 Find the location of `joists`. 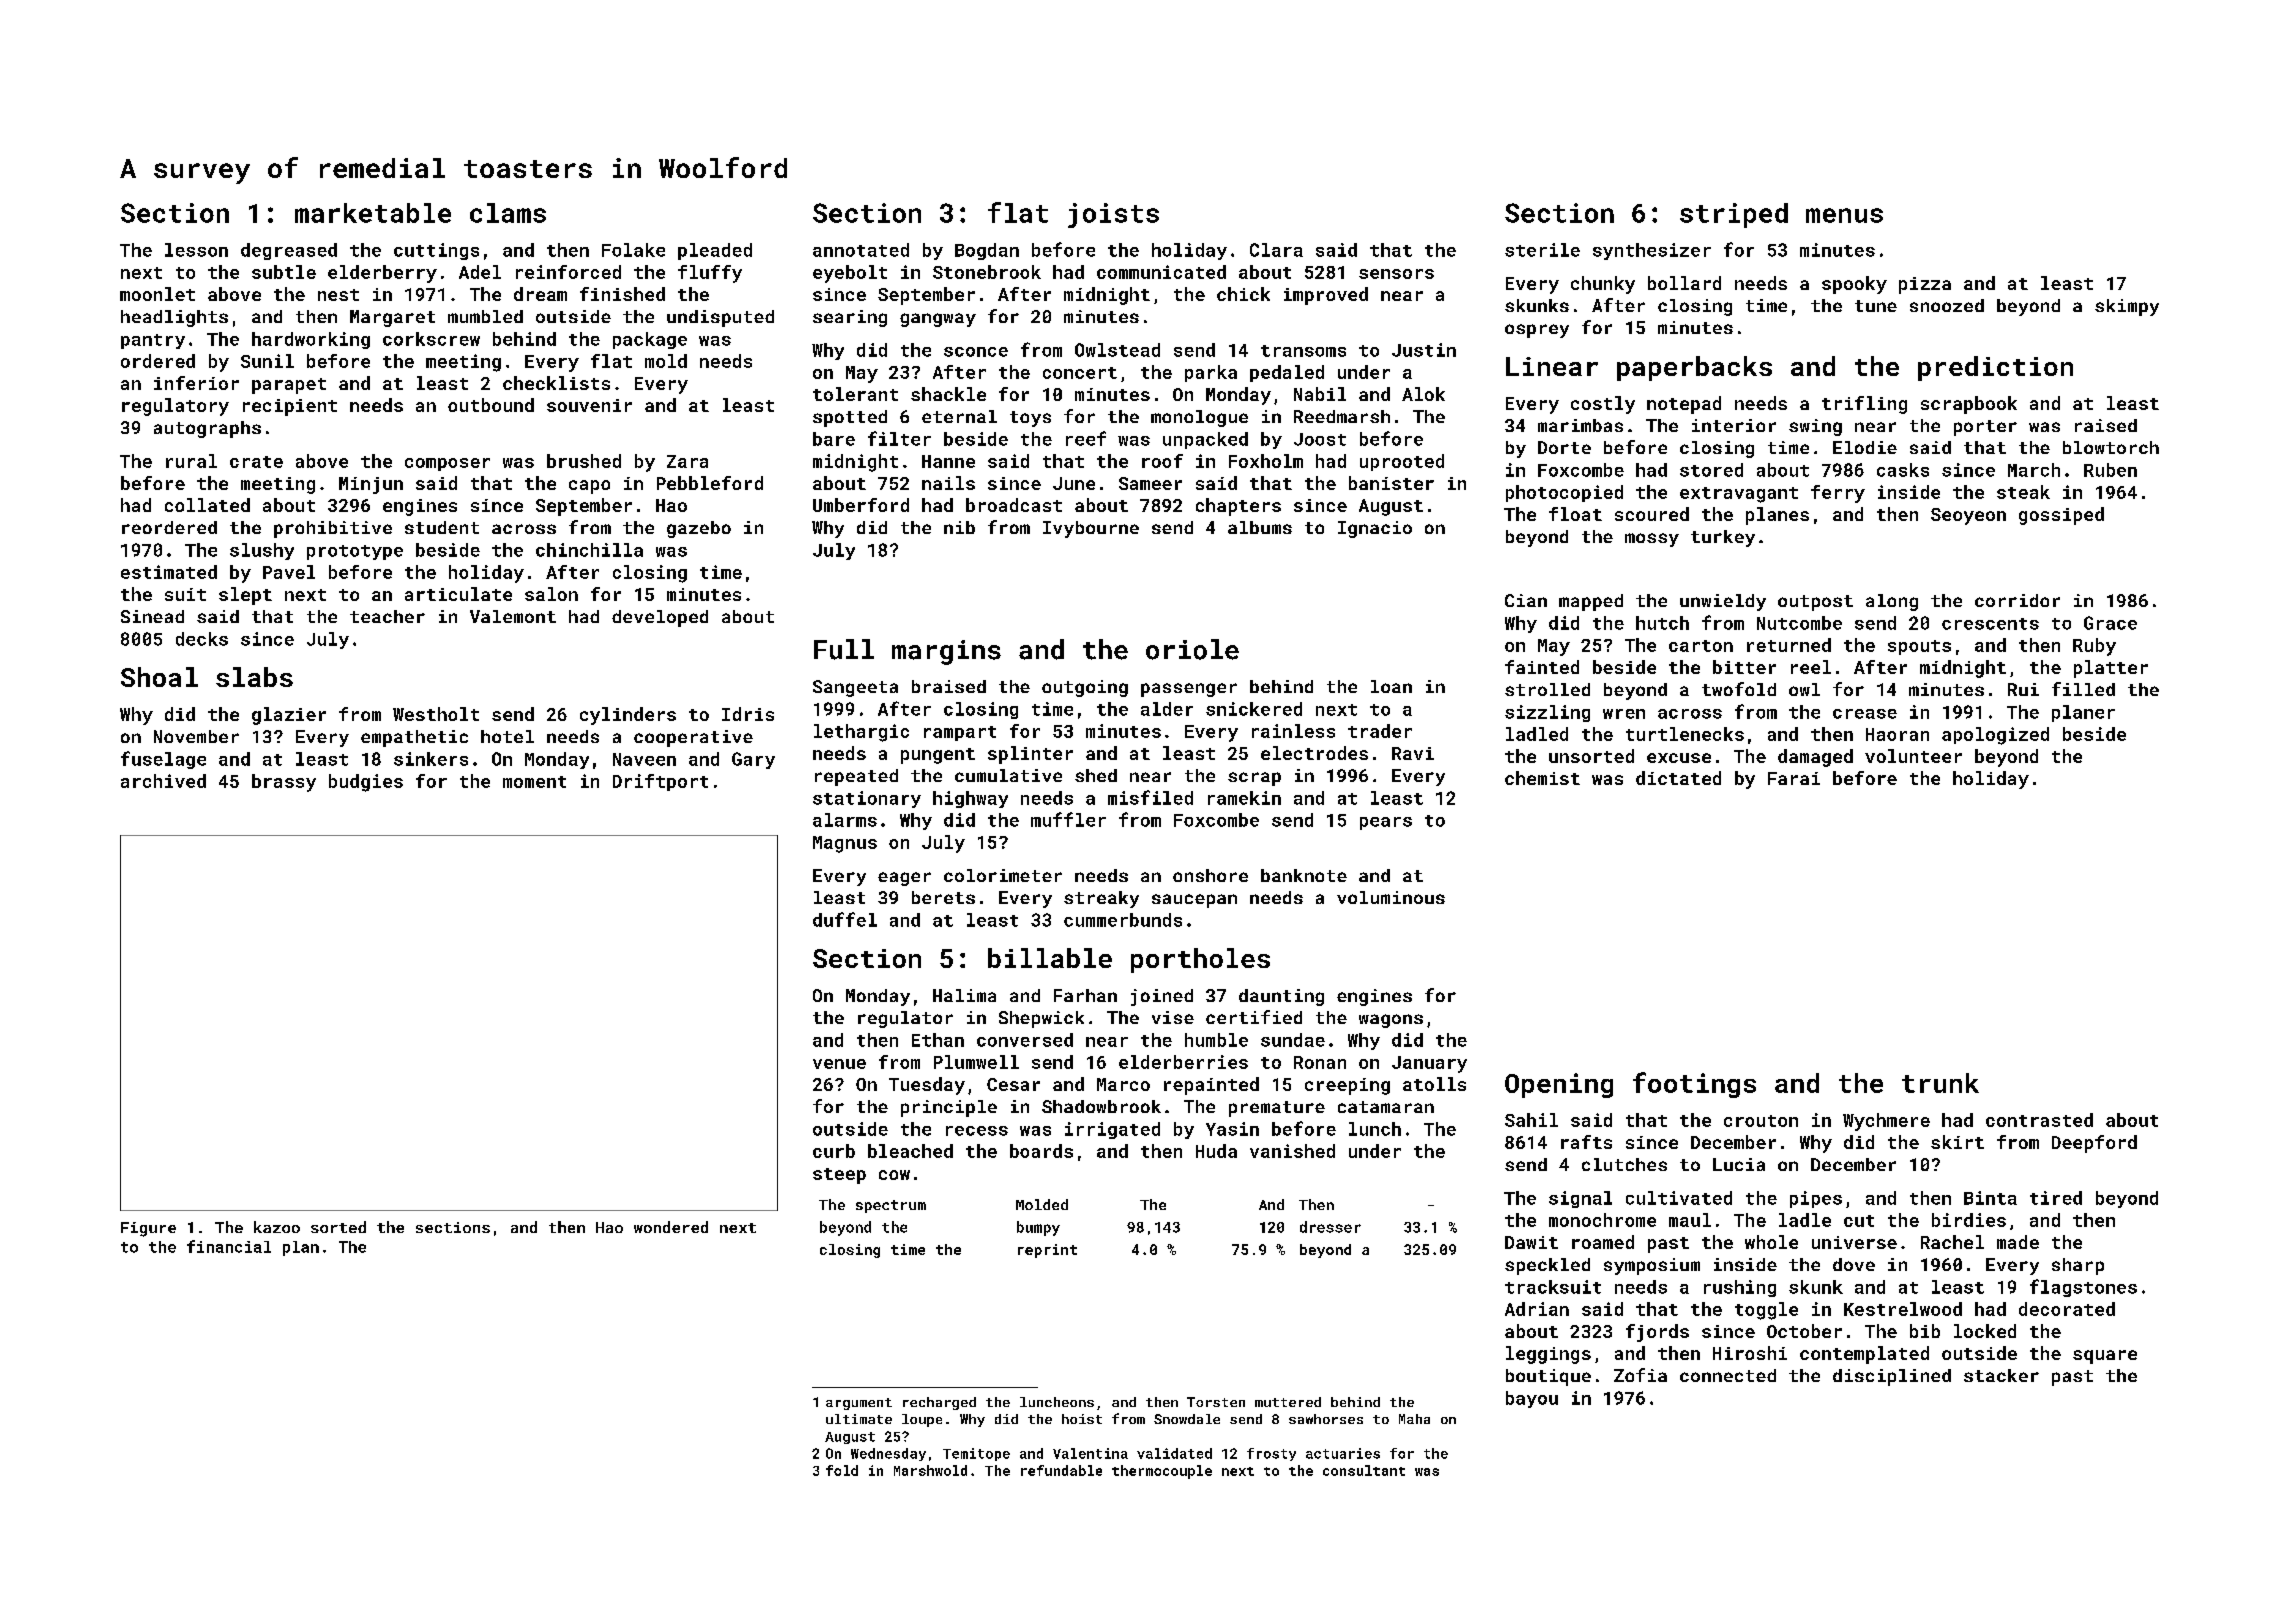

joists is located at coordinates (1113, 215).
